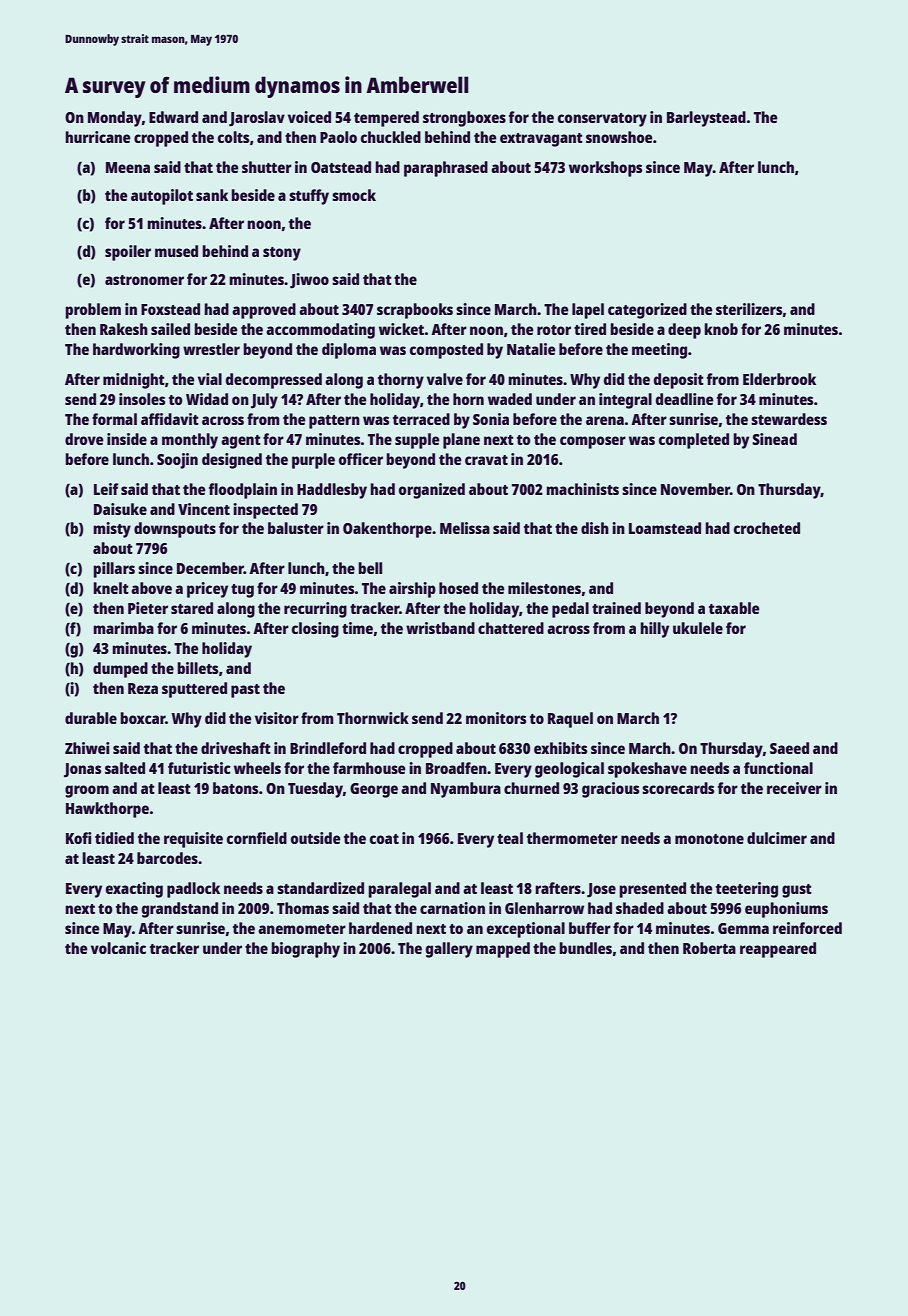  Describe the element at coordinates (789, 748) in the screenshot. I see `Saeed` at that location.
